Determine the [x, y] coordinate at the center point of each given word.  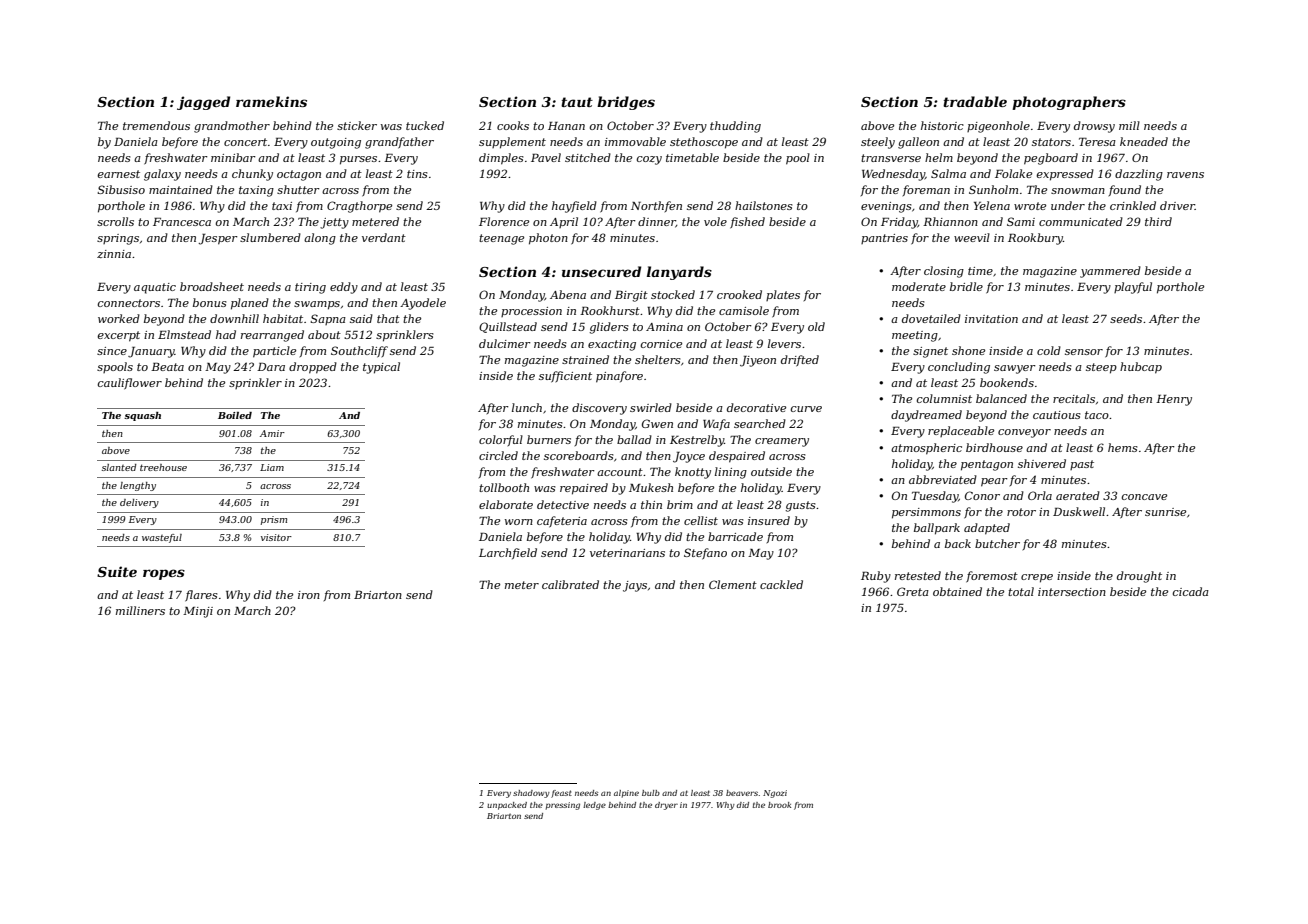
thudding [735, 127]
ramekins [271, 101]
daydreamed [926, 416]
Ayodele [423, 304]
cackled [781, 584]
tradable [975, 101]
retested [918, 575]
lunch [527, 407]
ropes [164, 574]
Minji [198, 612]
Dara [271, 367]
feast [561, 794]
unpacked [507, 806]
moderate [919, 286]
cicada [1191, 591]
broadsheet [212, 286]
